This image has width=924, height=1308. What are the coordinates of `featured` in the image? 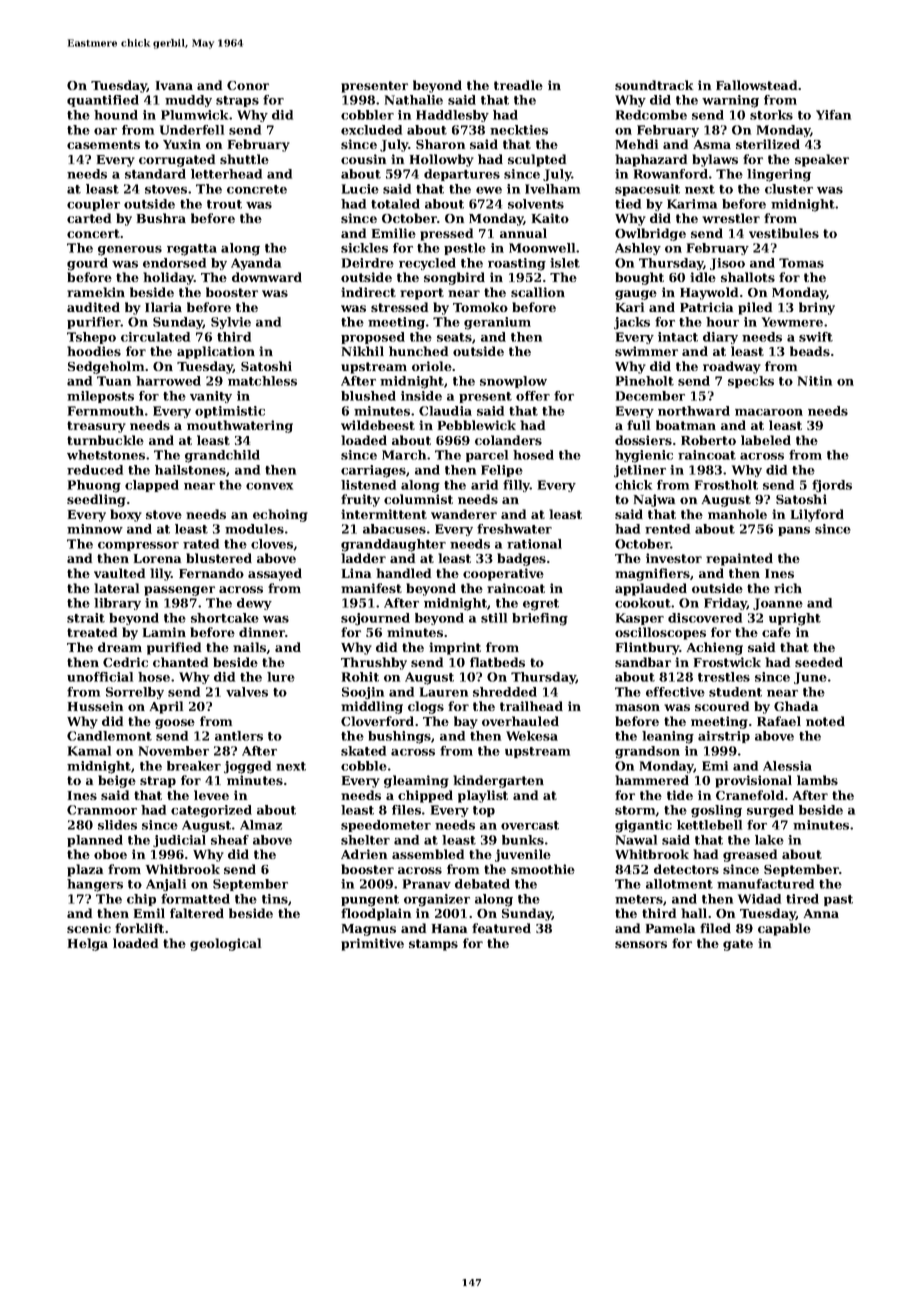 It's located at (501, 928).
